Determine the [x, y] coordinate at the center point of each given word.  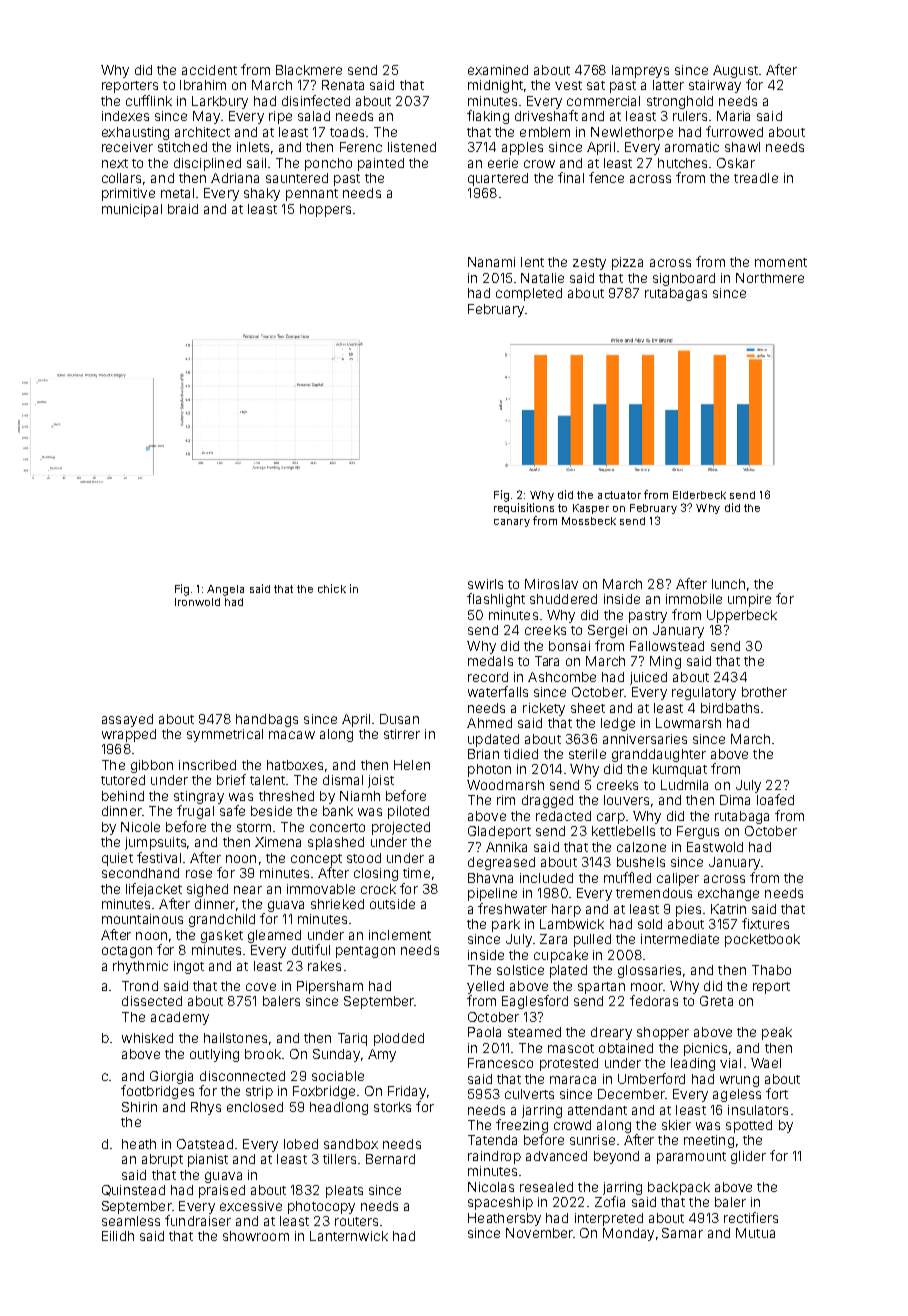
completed [529, 294]
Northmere [770, 278]
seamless [131, 1221]
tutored [123, 780]
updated [493, 740]
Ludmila [684, 785]
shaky [262, 194]
